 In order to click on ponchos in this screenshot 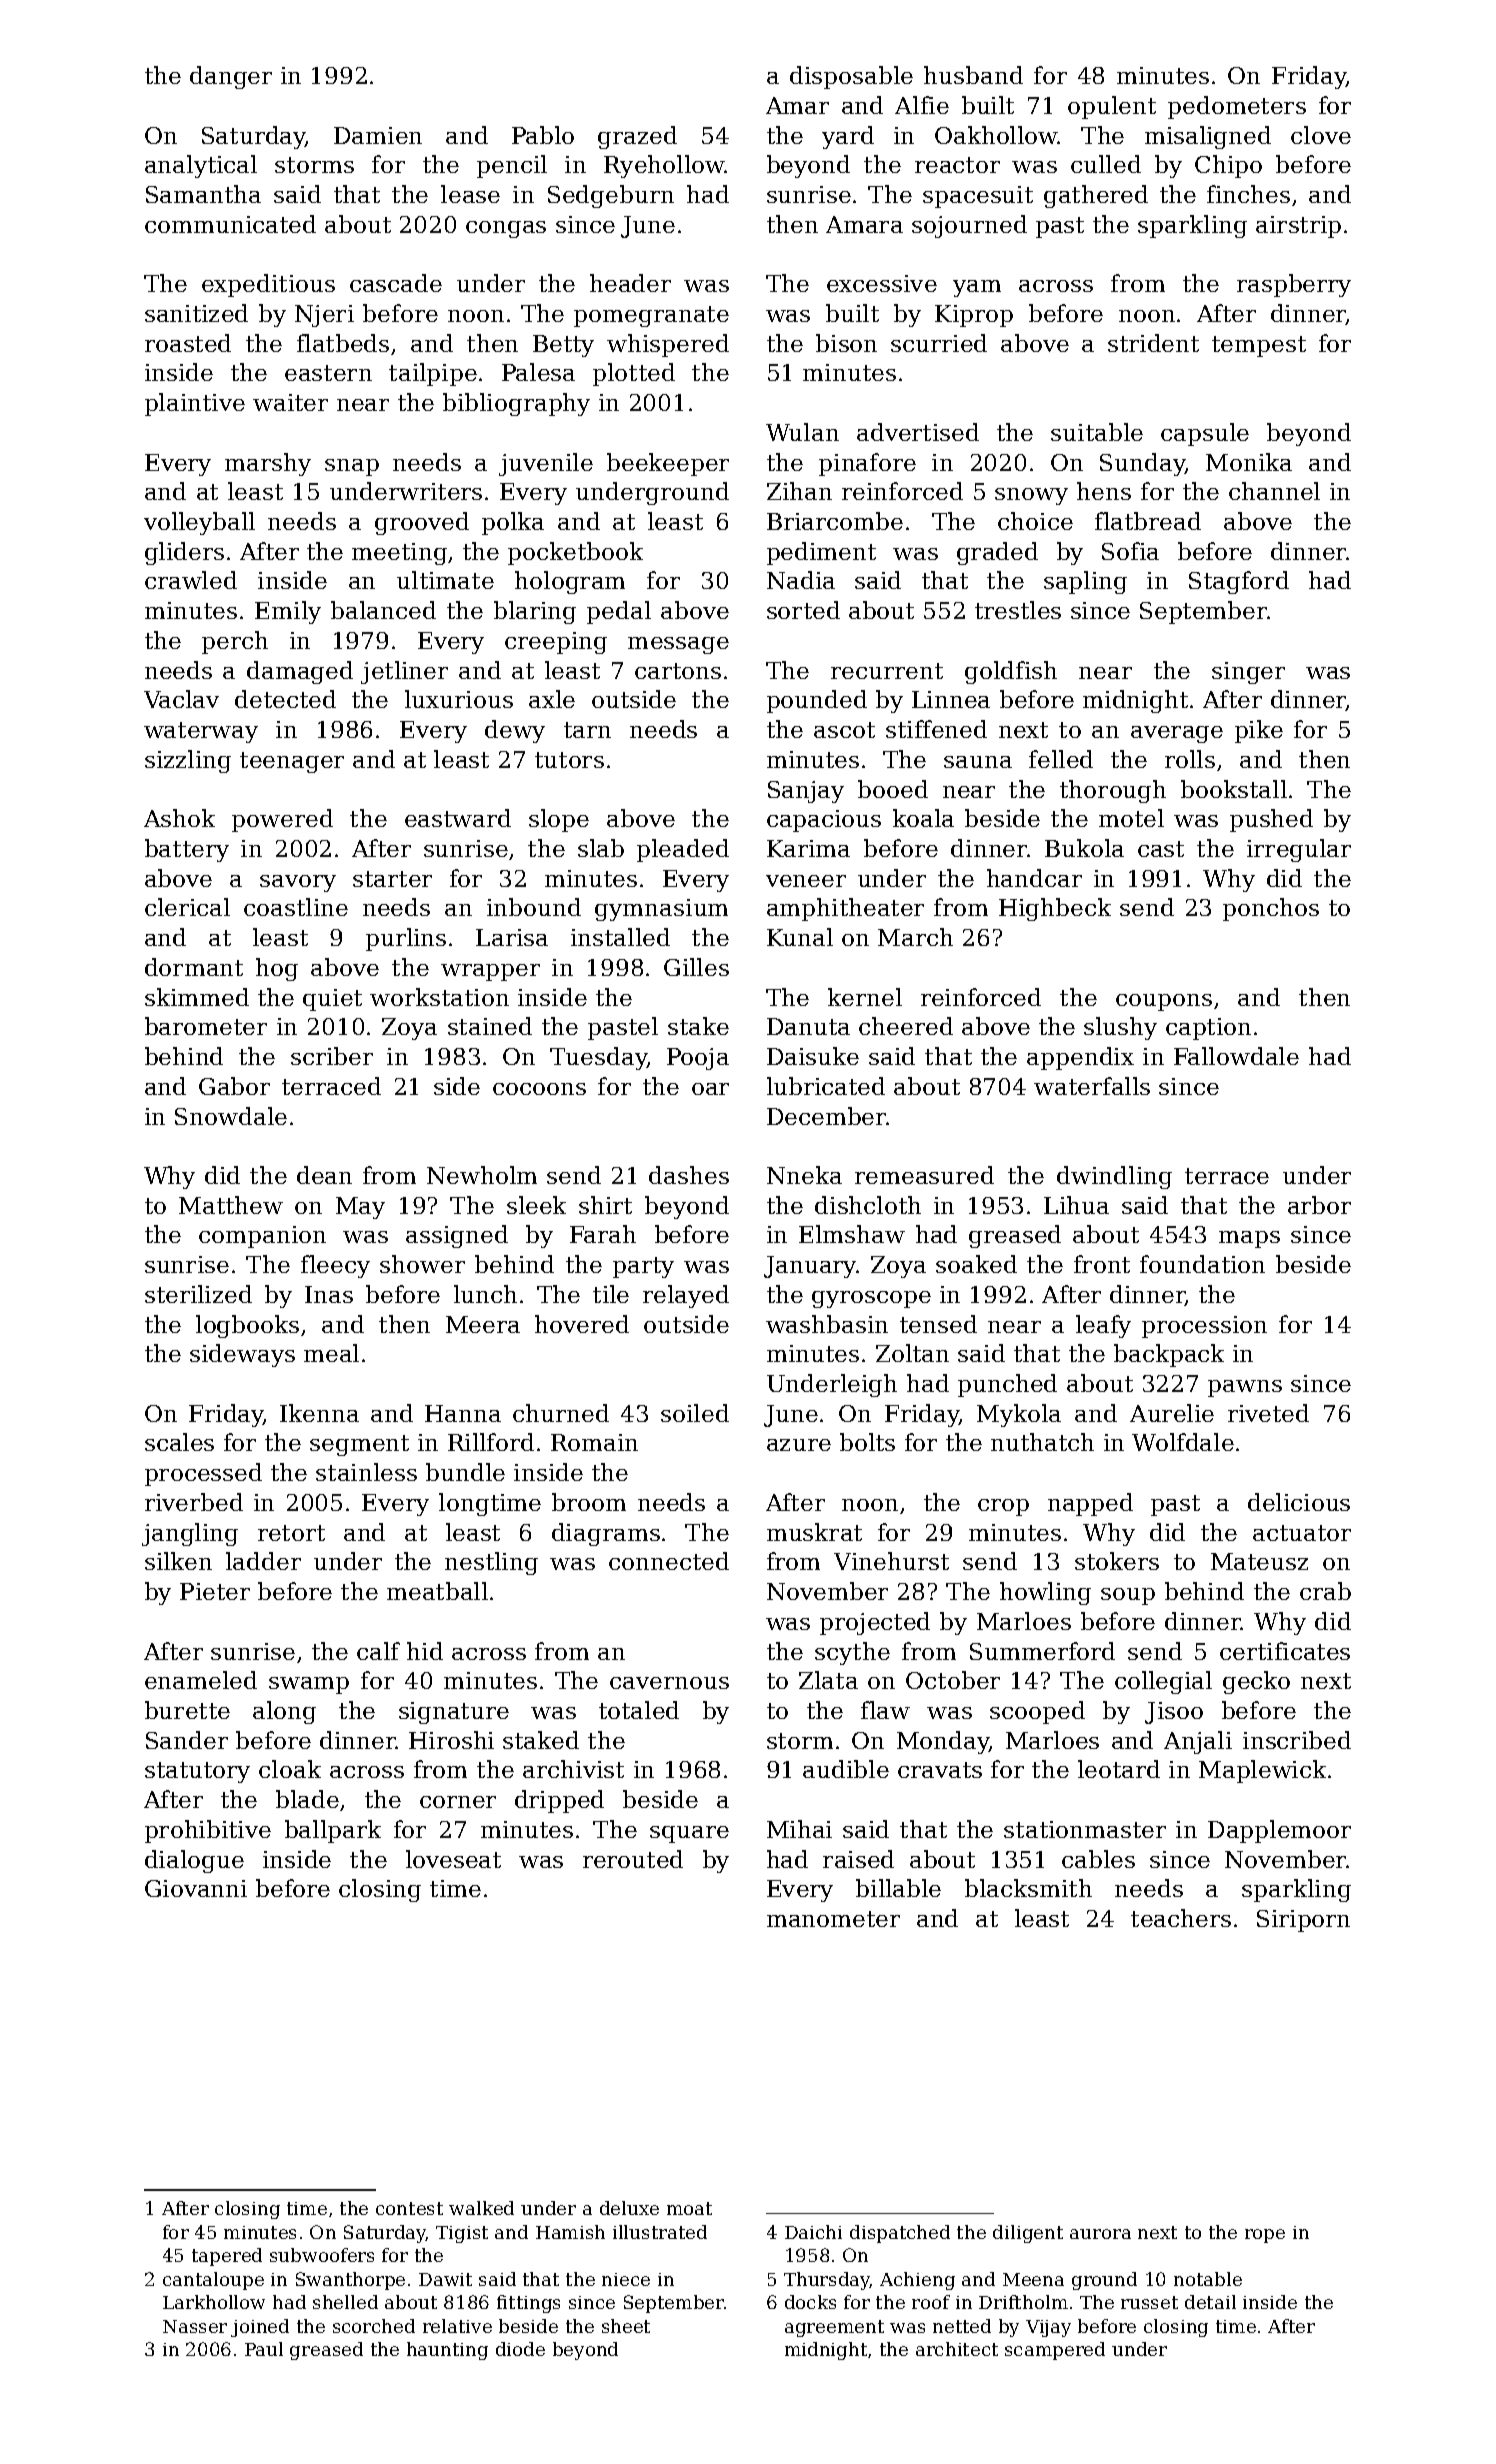, I will do `click(1271, 909)`.
